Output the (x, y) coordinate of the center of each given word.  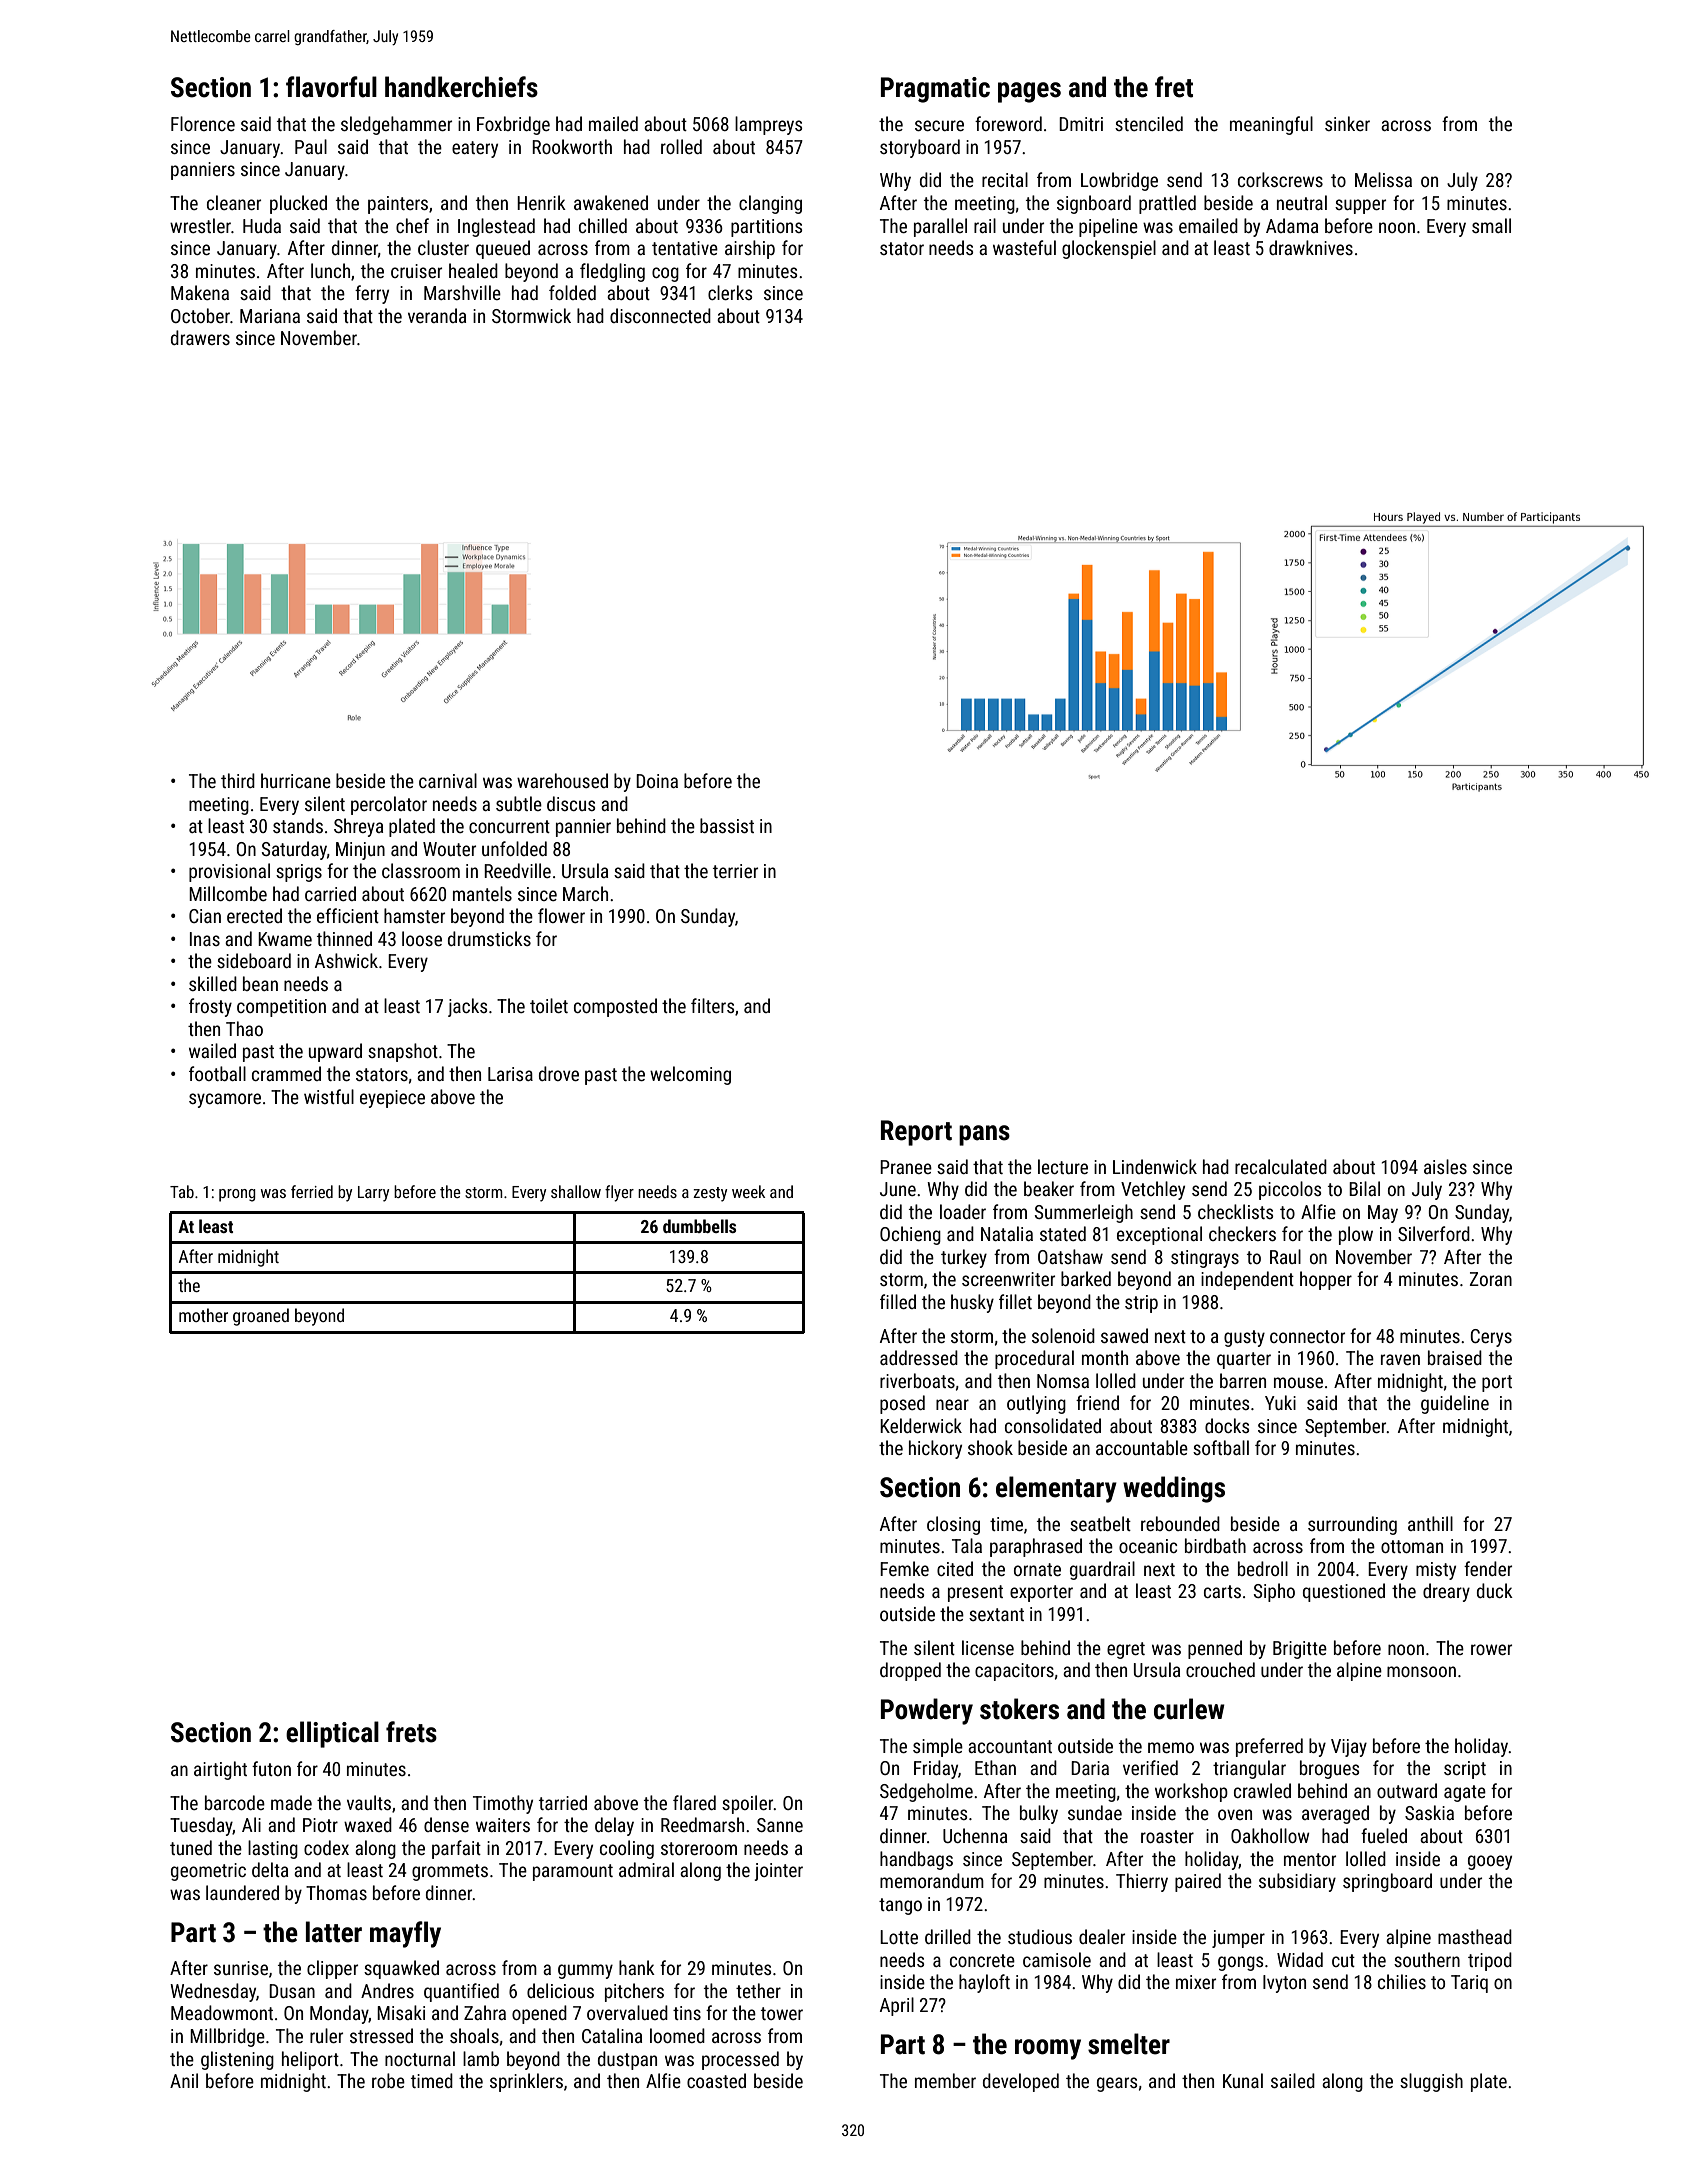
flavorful (331, 87)
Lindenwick (1155, 1166)
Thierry (1142, 1882)
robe (388, 2080)
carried (330, 893)
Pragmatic (935, 90)
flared (694, 1802)
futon (271, 1768)
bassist (727, 825)
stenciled (1149, 123)
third (238, 780)
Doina (657, 781)
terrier (735, 871)
